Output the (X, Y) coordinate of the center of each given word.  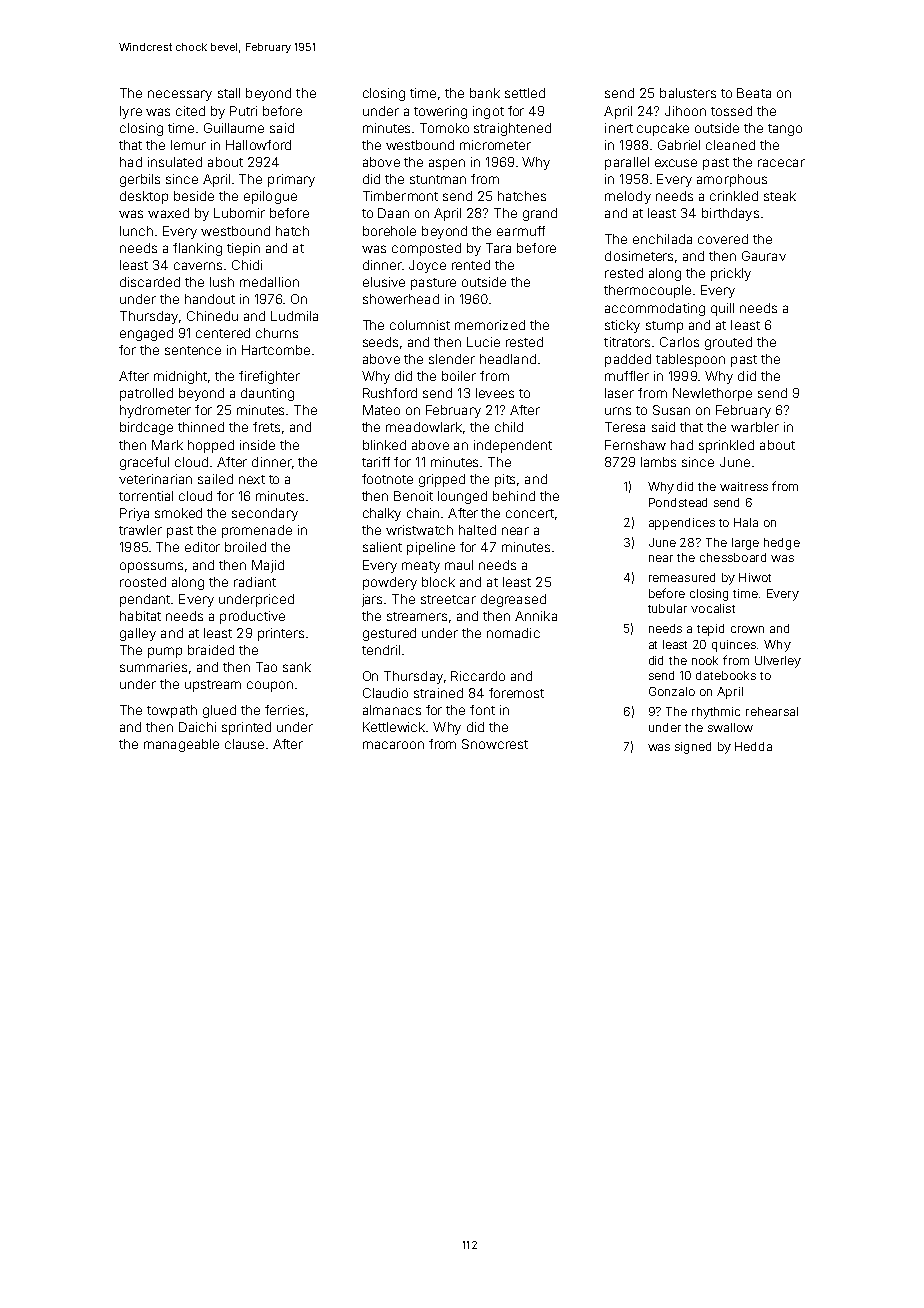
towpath (172, 711)
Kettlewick (394, 727)
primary (291, 180)
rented (471, 265)
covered (723, 239)
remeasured (682, 577)
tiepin (243, 249)
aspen (447, 164)
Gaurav (764, 256)
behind (514, 496)
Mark (167, 445)
